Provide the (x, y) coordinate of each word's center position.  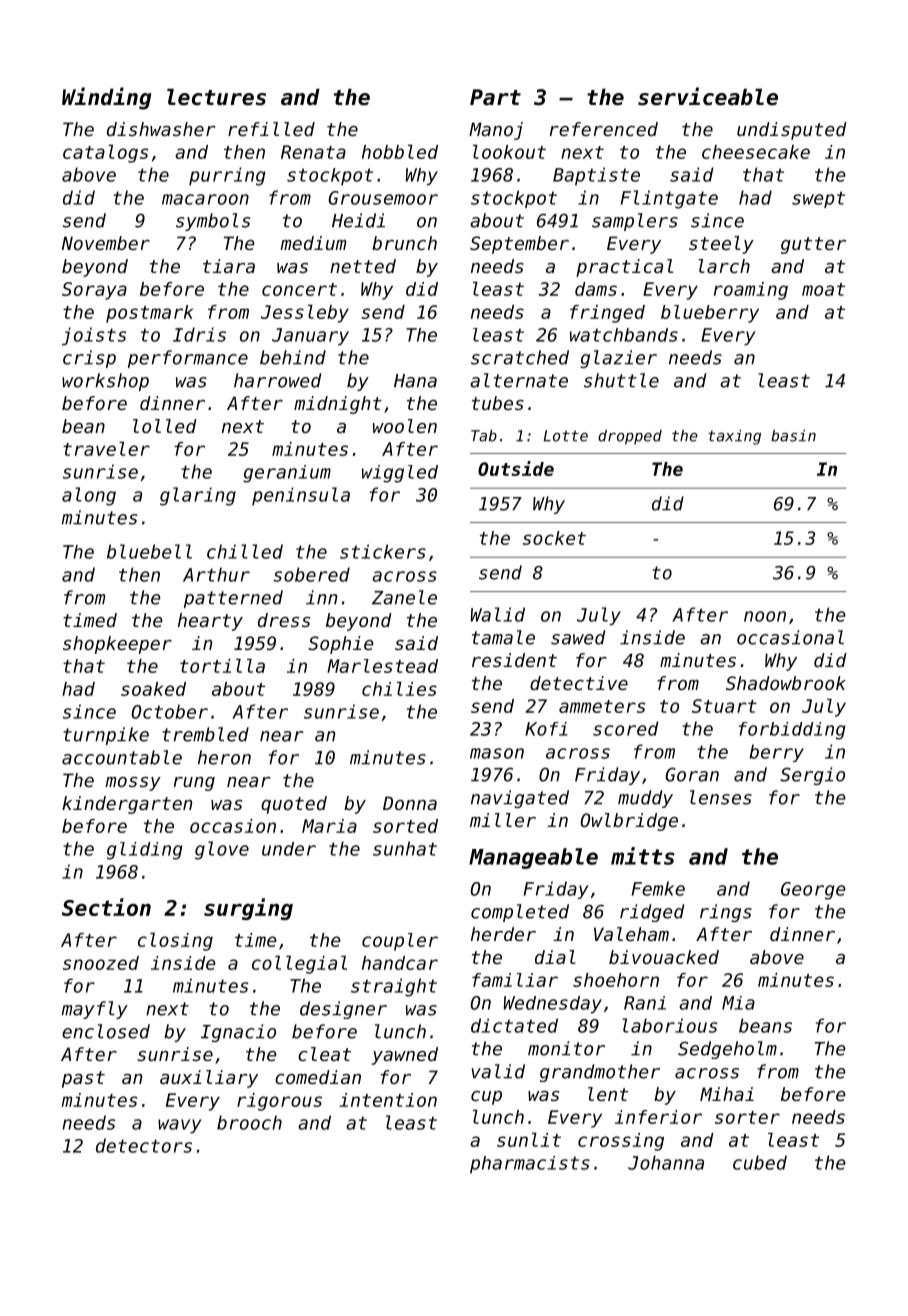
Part (495, 97)
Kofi (546, 729)
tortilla (222, 666)
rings (726, 913)
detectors (144, 1145)
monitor (566, 1048)
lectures (216, 97)
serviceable (708, 96)
